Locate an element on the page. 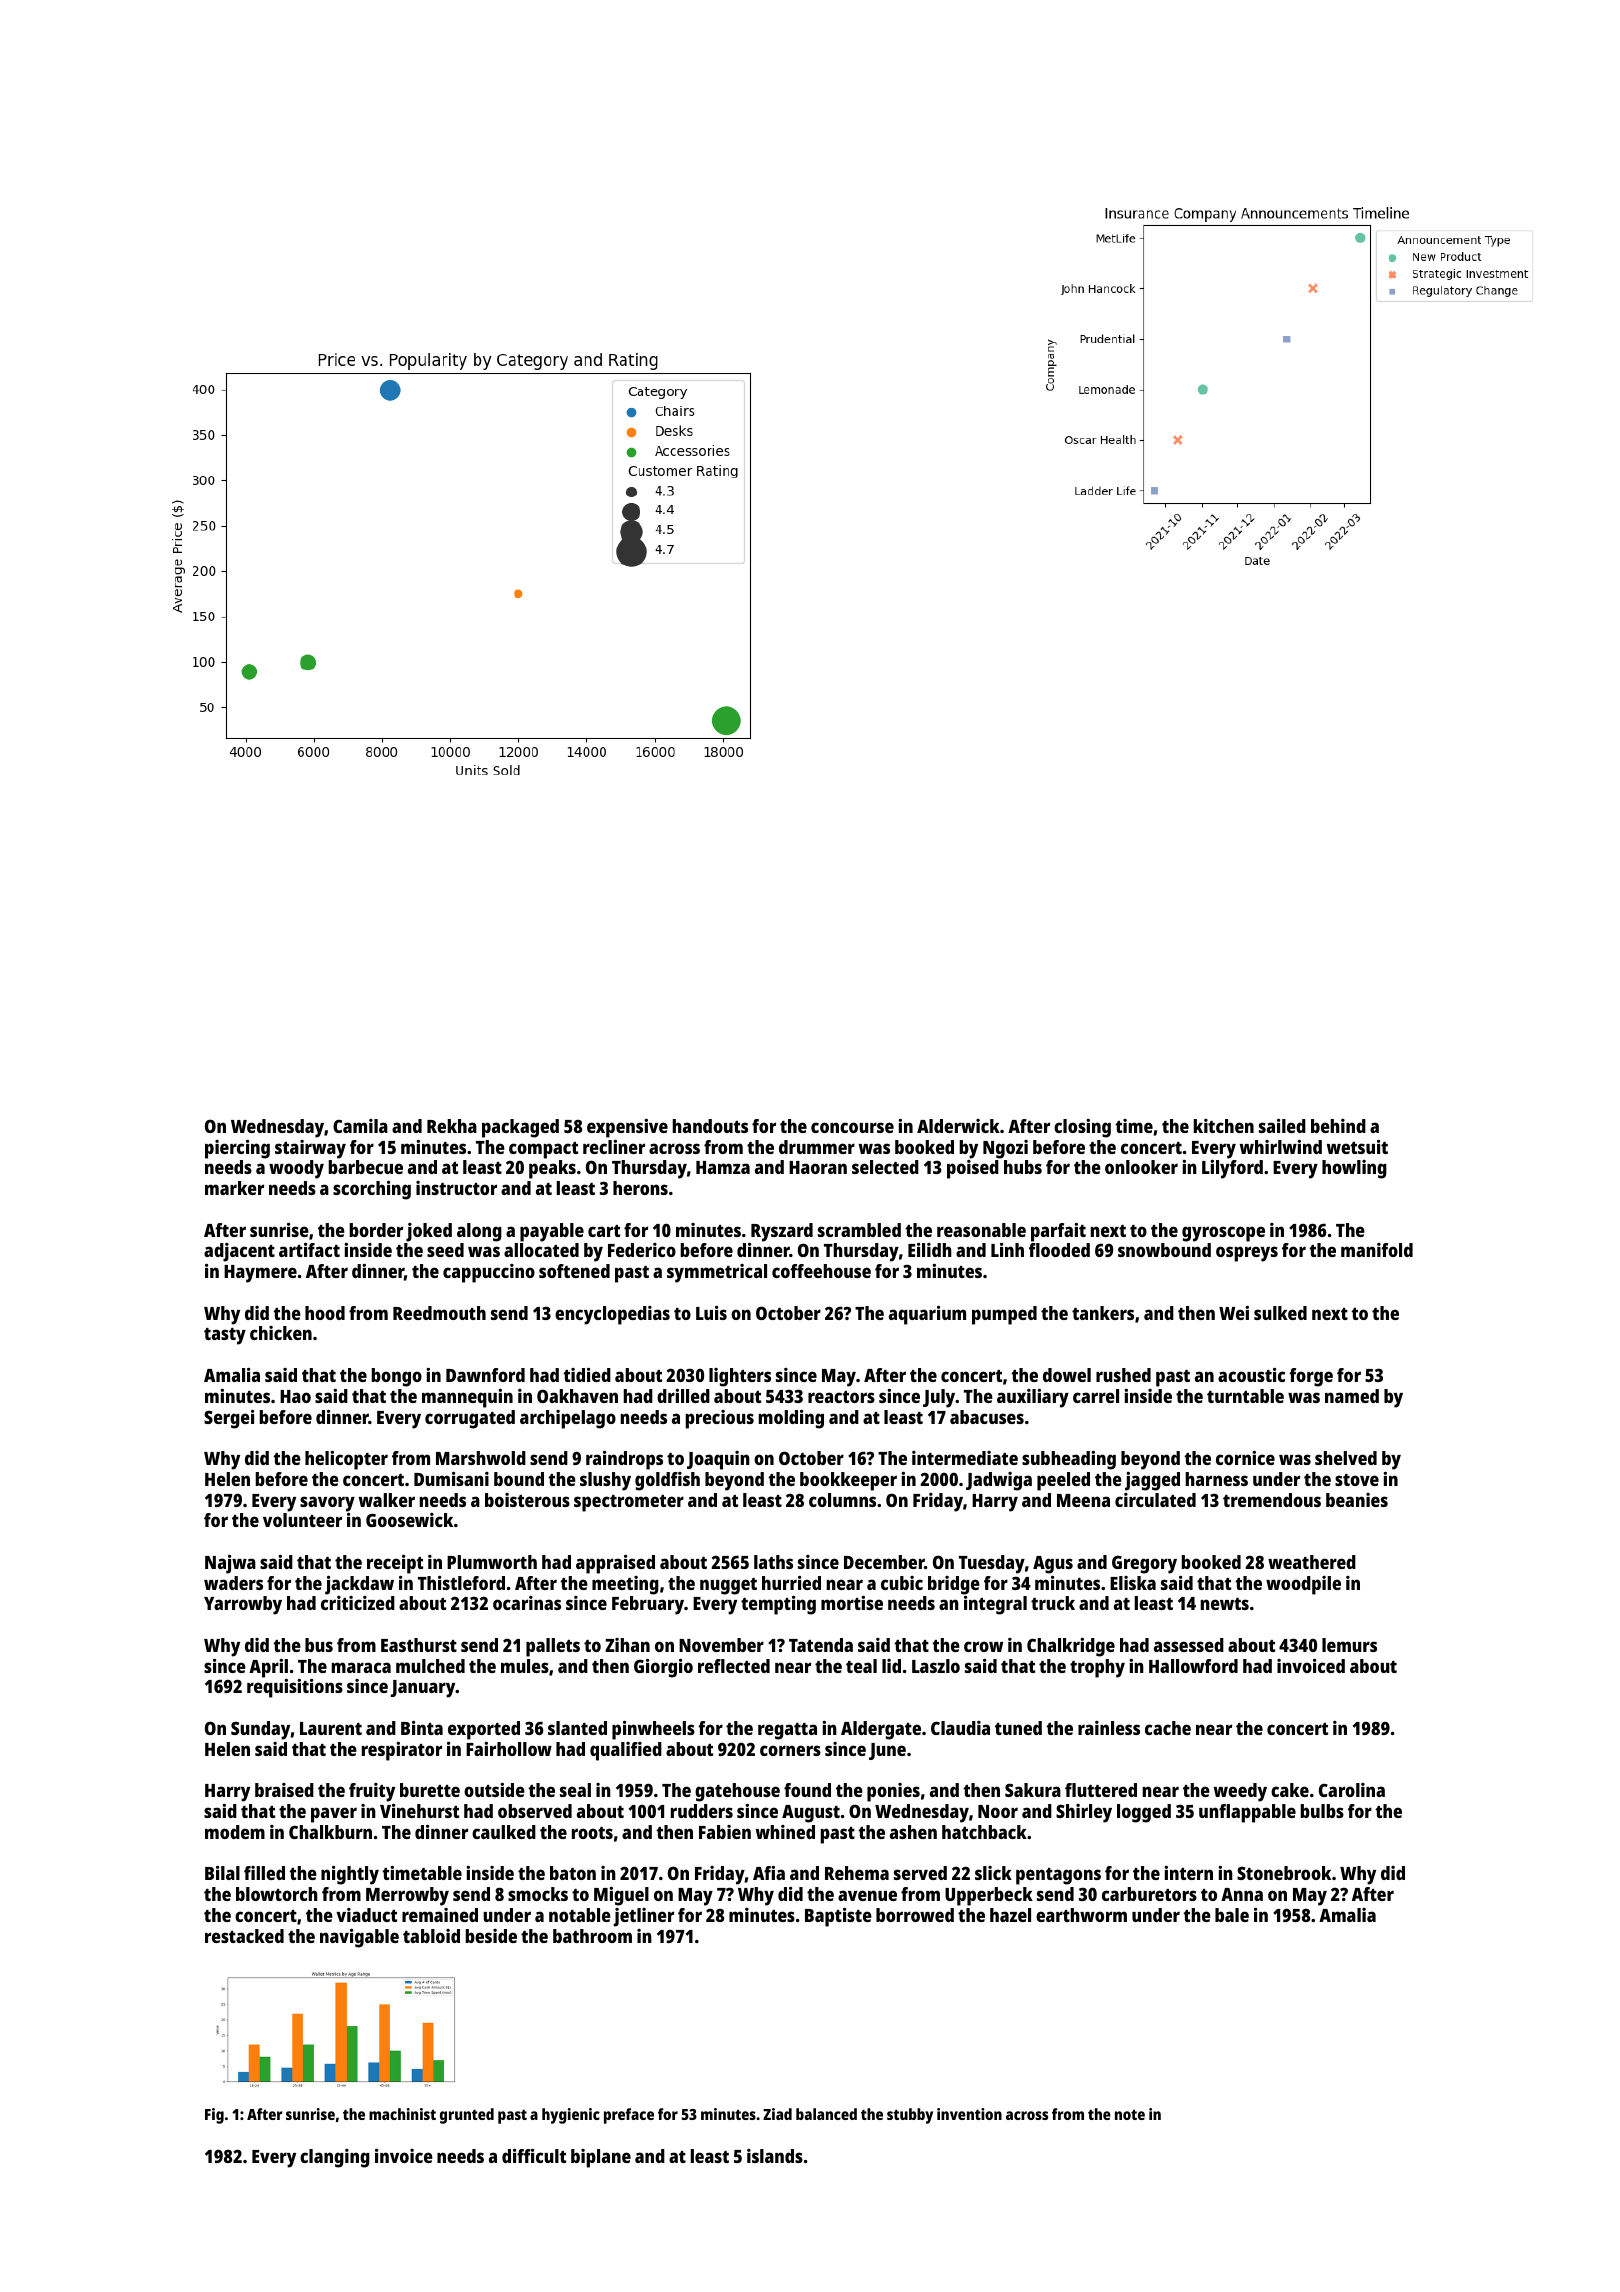 The height and width of the page is (2292, 1620). Hamza is located at coordinates (723, 1167).
